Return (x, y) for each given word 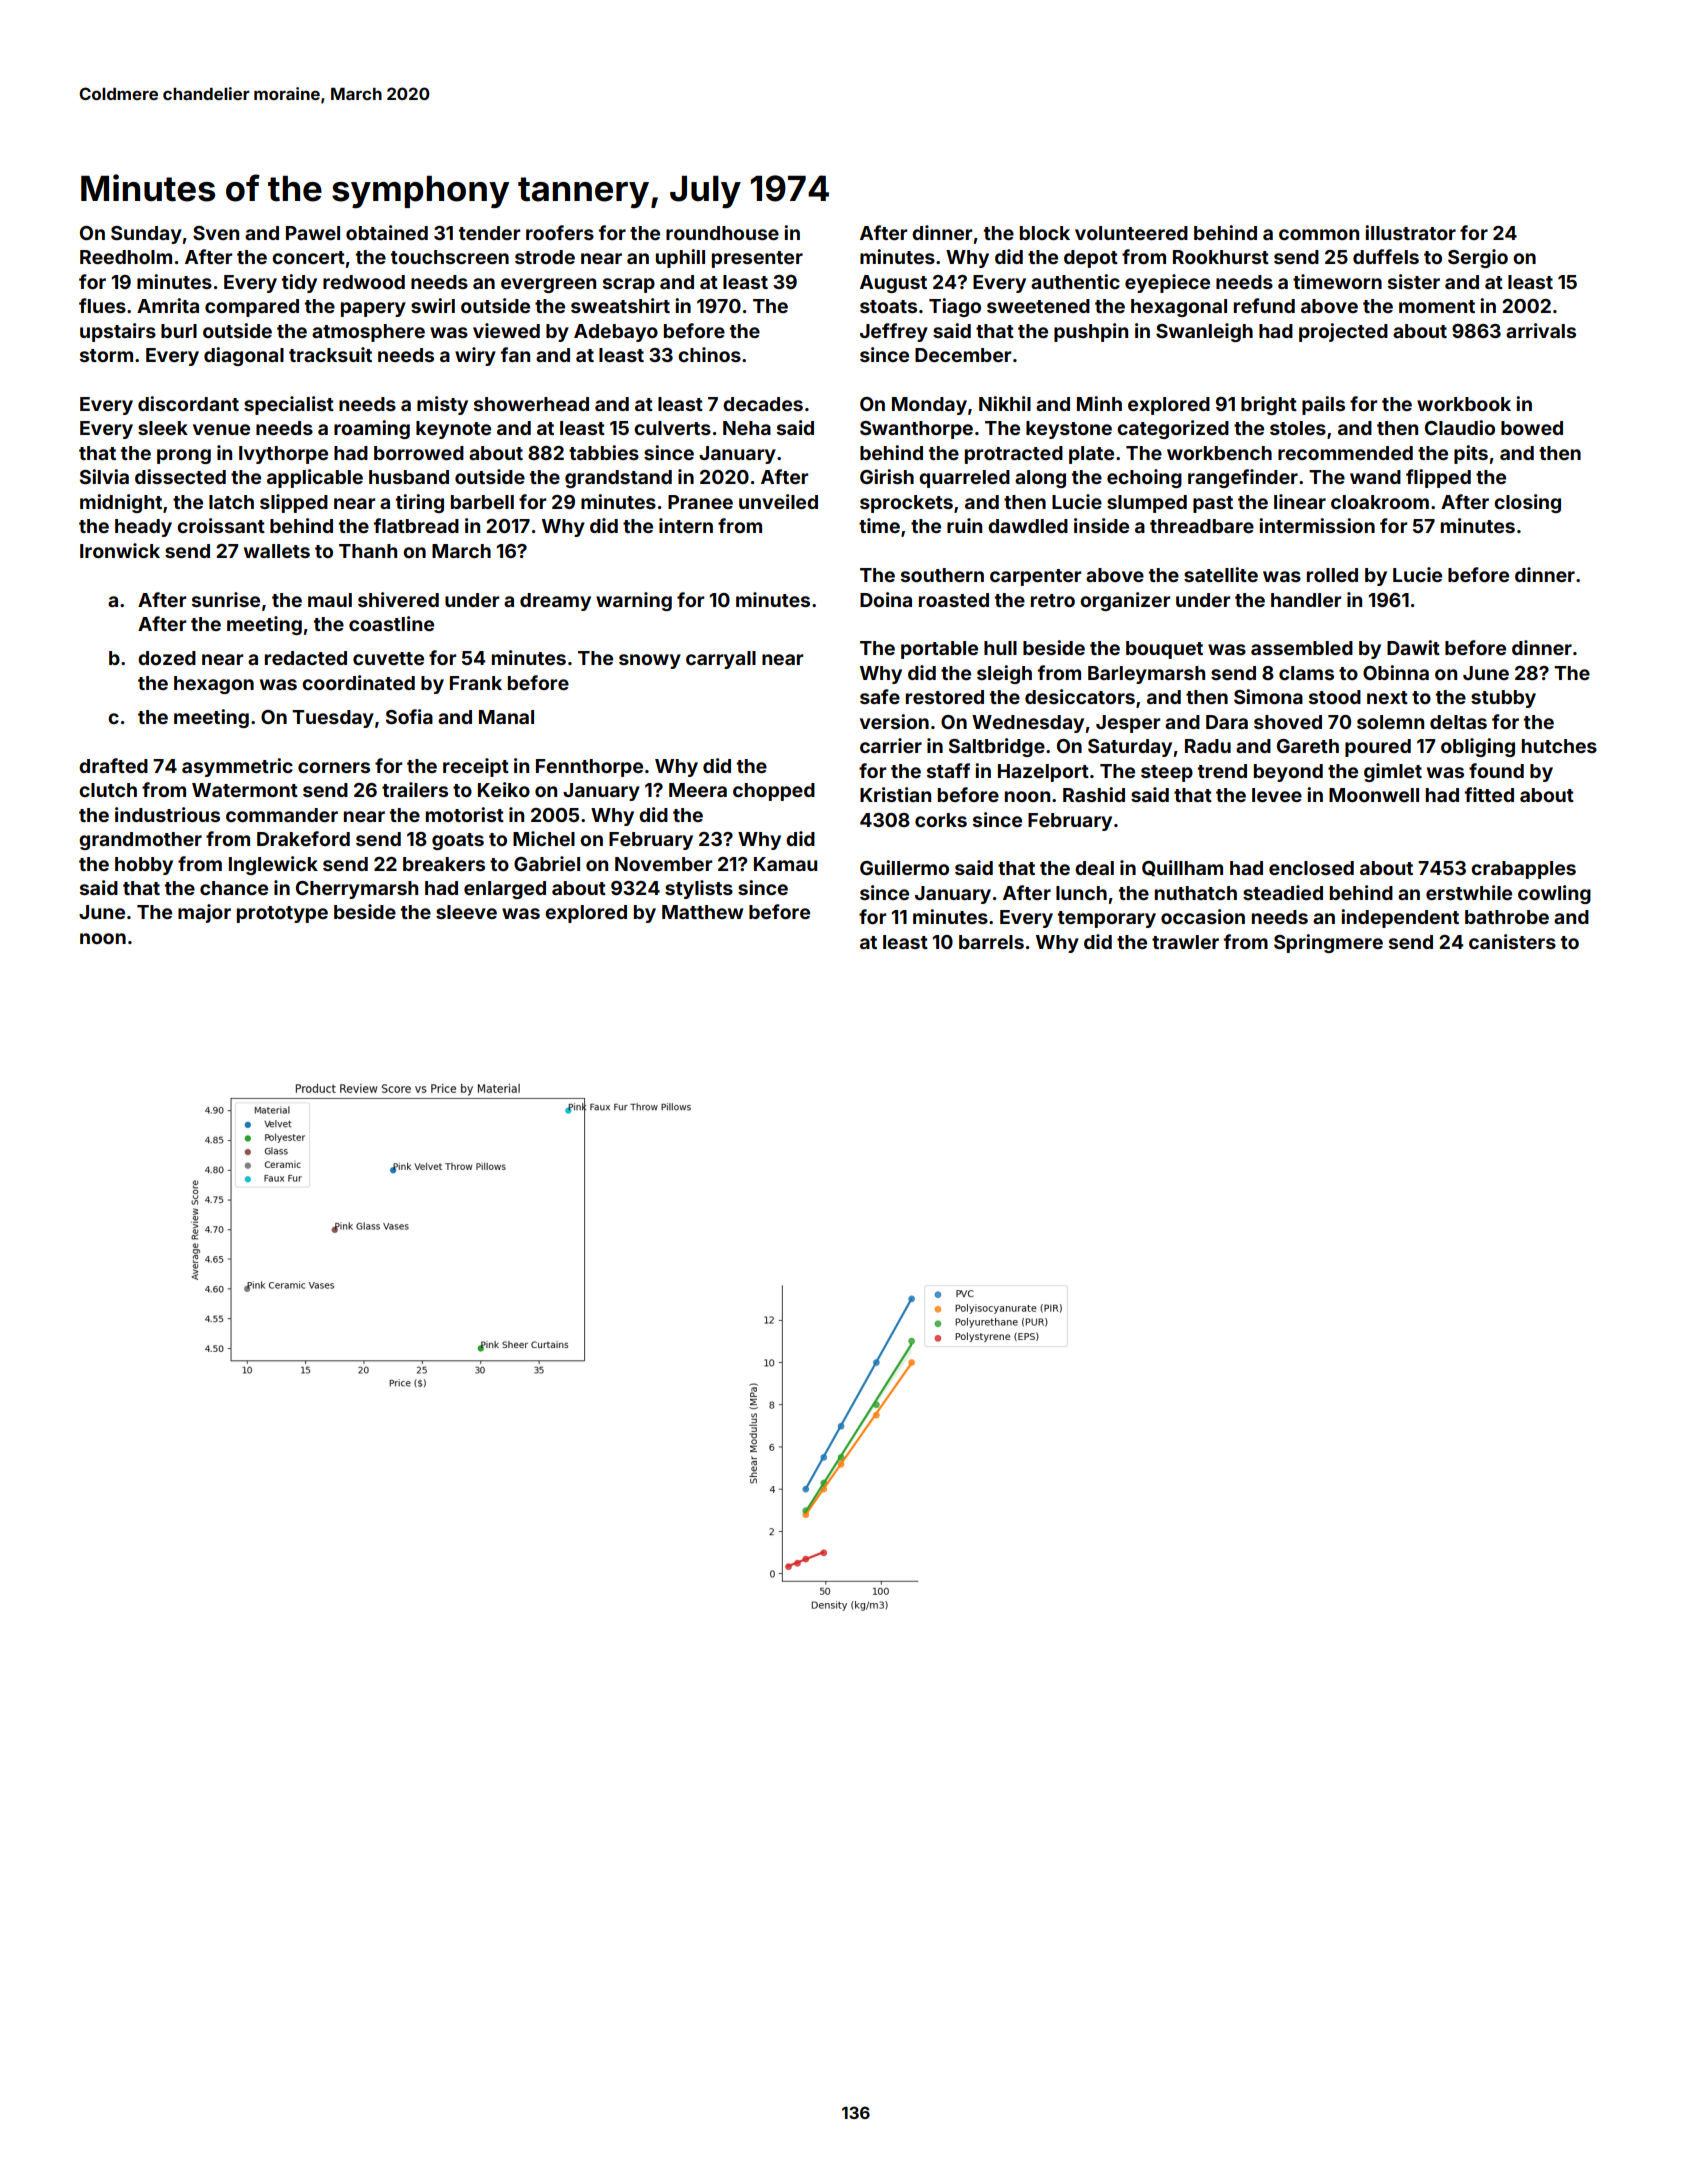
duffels (1386, 256)
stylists (699, 889)
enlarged (505, 890)
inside (1101, 525)
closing (1527, 503)
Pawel (313, 233)
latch (231, 502)
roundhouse (722, 233)
